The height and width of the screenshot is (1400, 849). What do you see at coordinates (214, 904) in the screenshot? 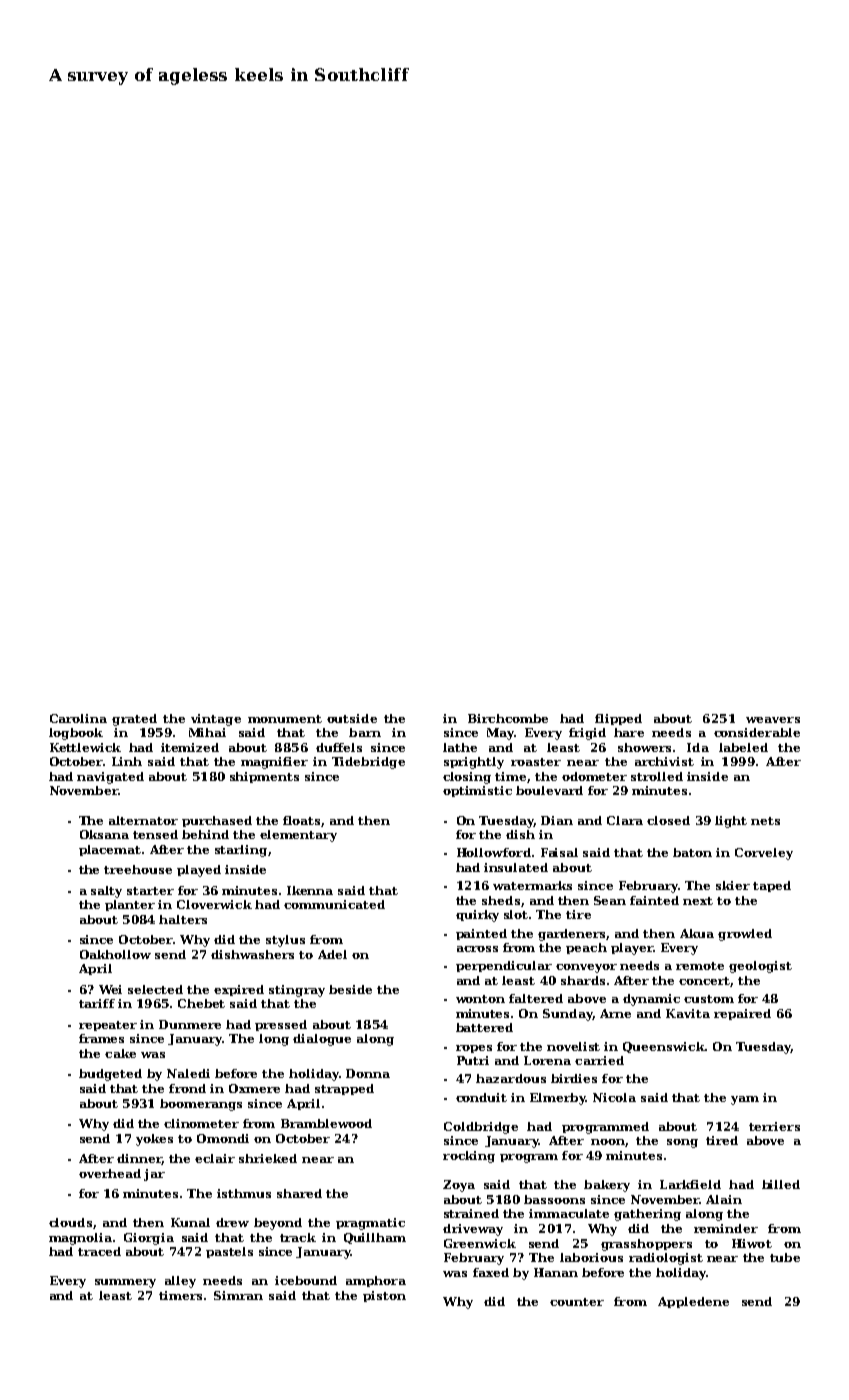
I see `Cloverwick` at bounding box center [214, 904].
